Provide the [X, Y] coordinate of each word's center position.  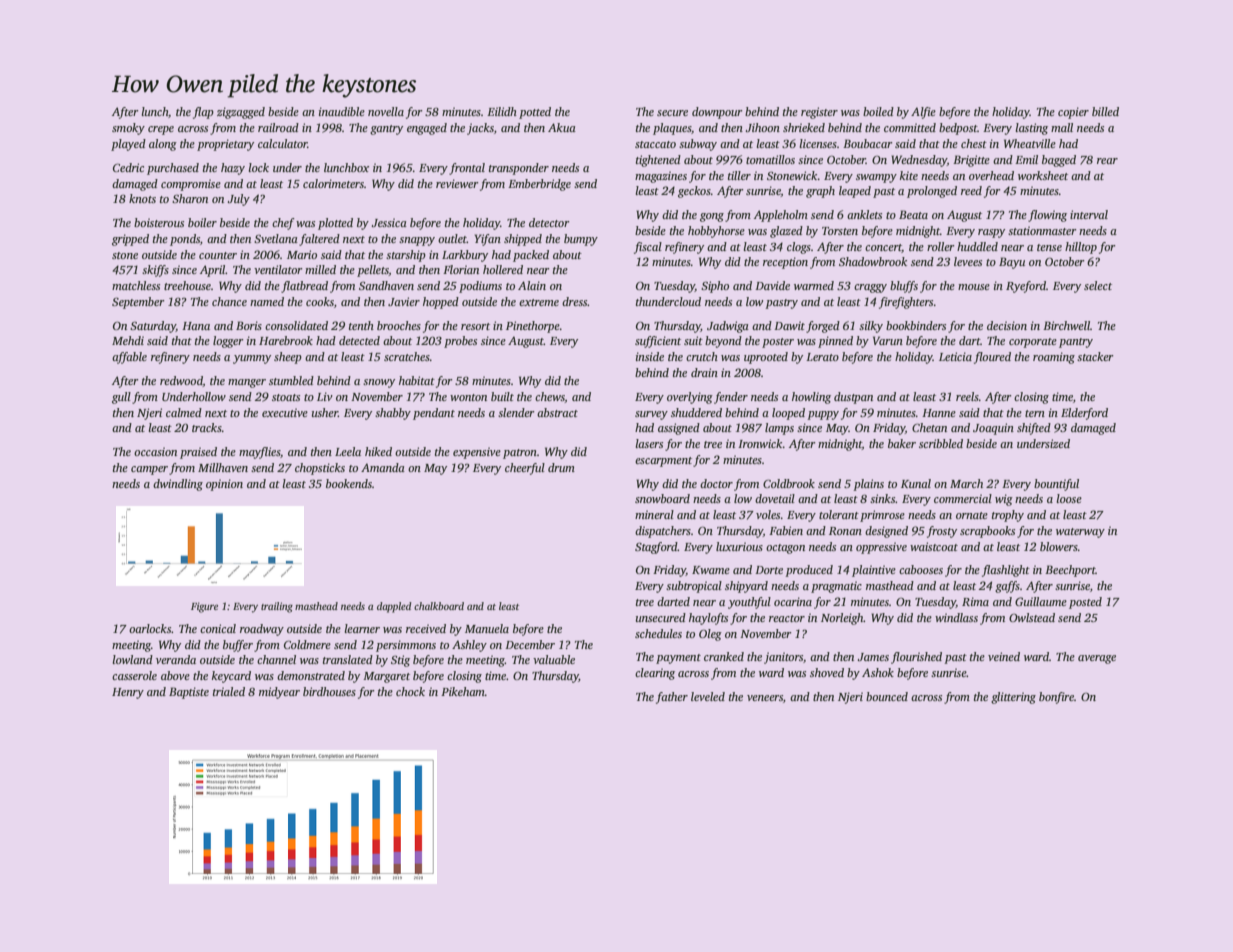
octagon [785, 549]
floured [992, 358]
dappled [394, 607]
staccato [655, 144]
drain [704, 372]
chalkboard [439, 606]
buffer [238, 646]
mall [1062, 127]
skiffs [155, 271]
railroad [278, 127]
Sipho [715, 287]
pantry [1076, 343]
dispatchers [663, 532]
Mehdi [128, 340]
